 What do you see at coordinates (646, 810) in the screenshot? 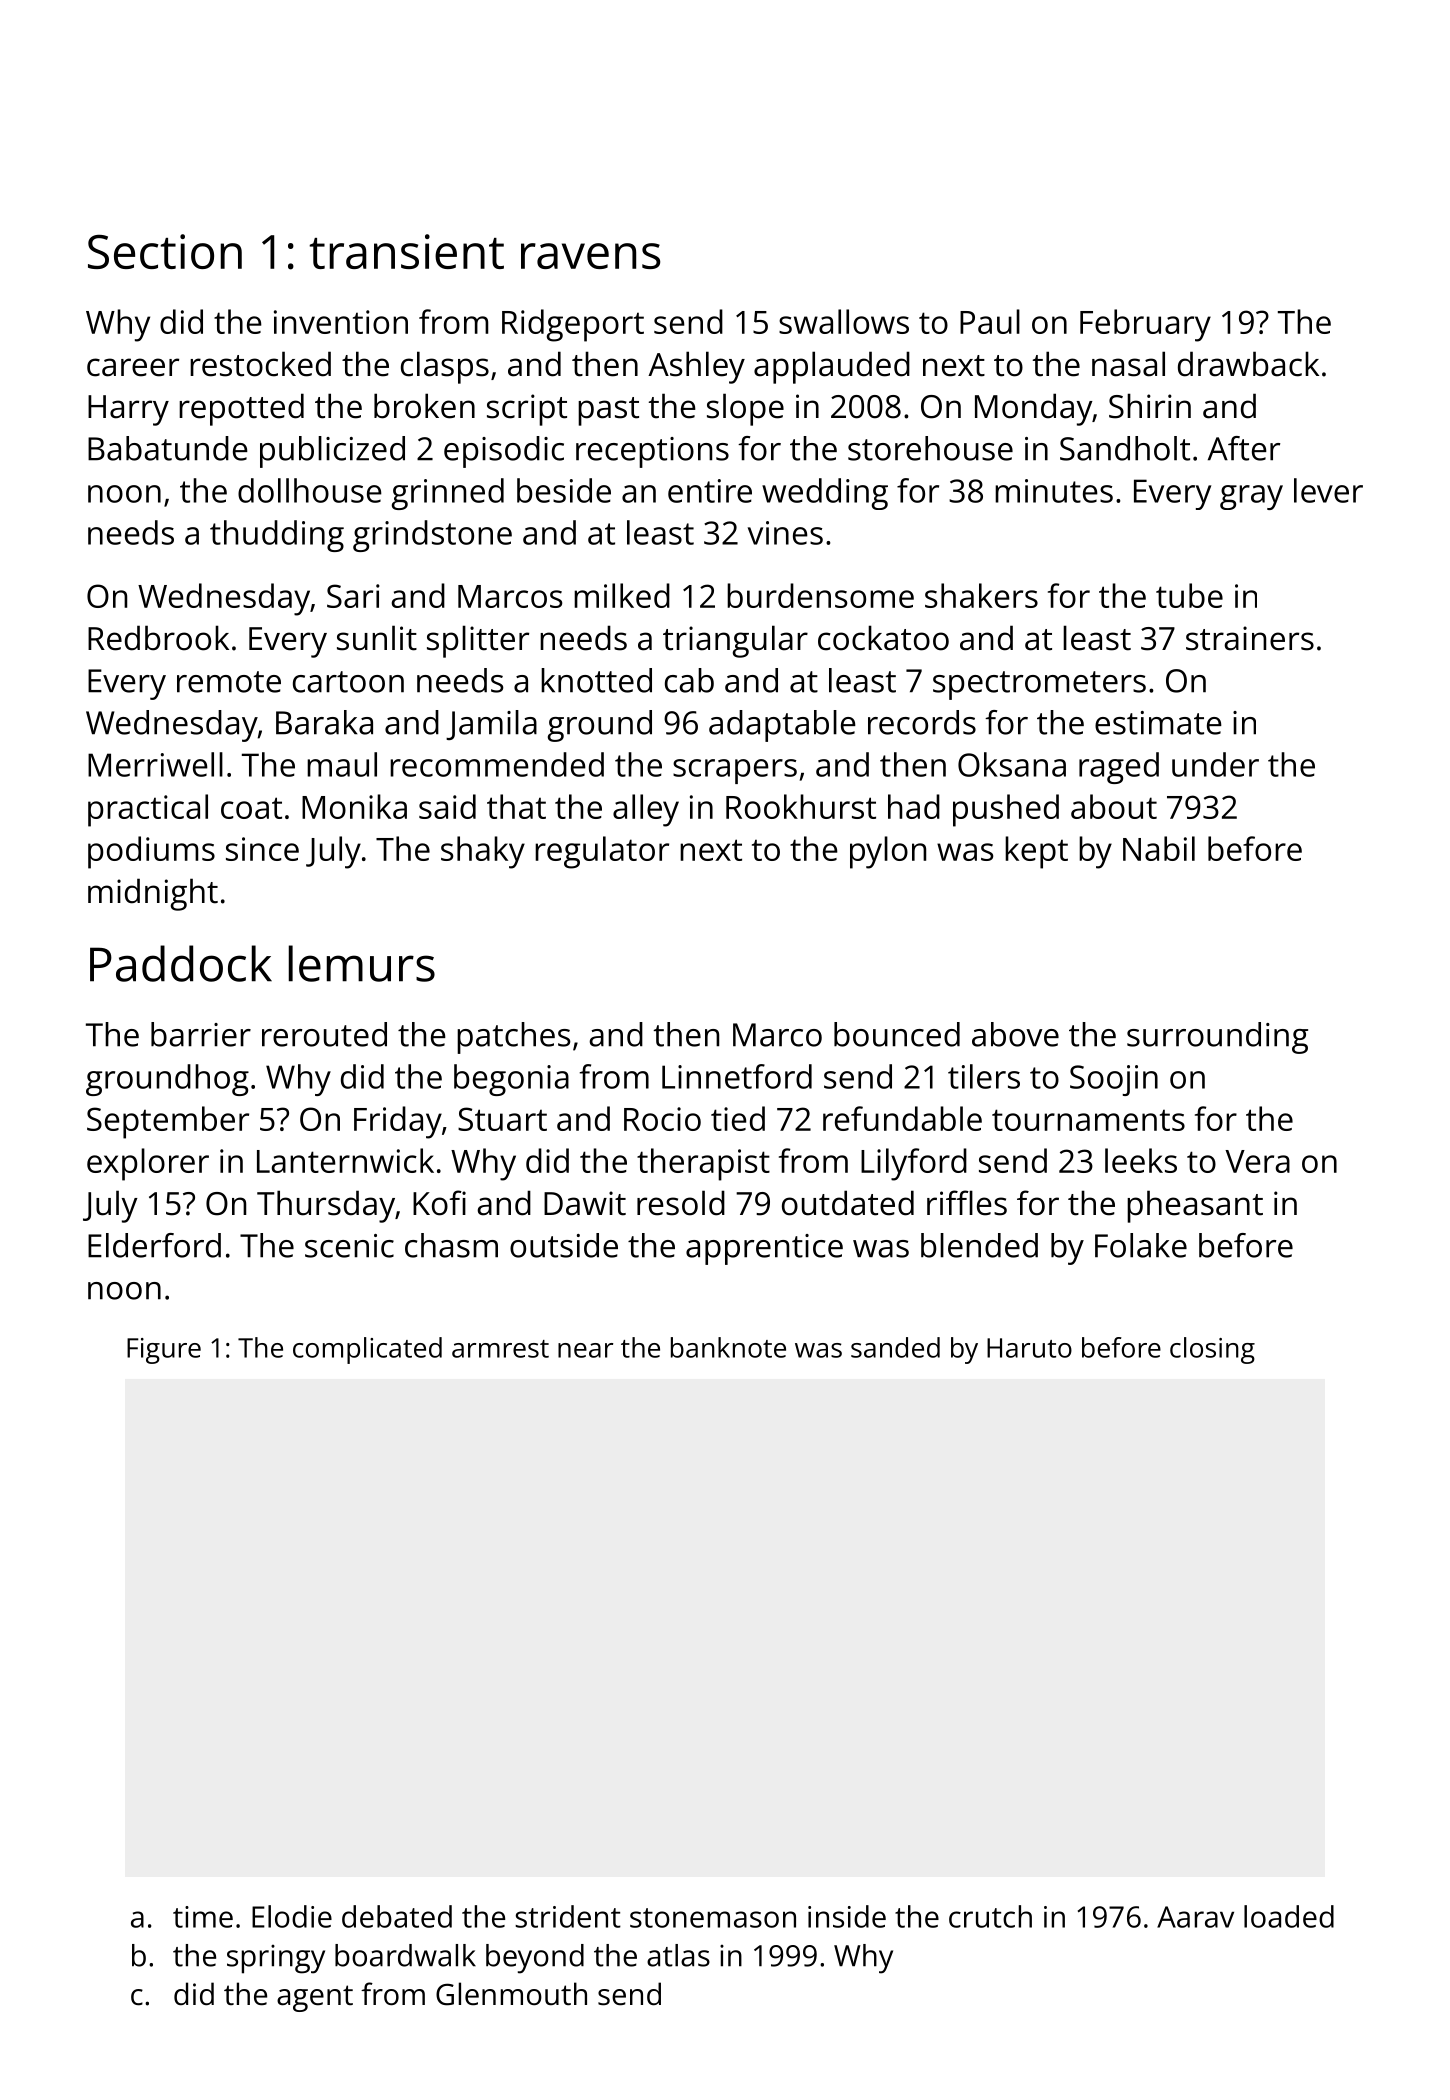
I see `alley` at bounding box center [646, 810].
